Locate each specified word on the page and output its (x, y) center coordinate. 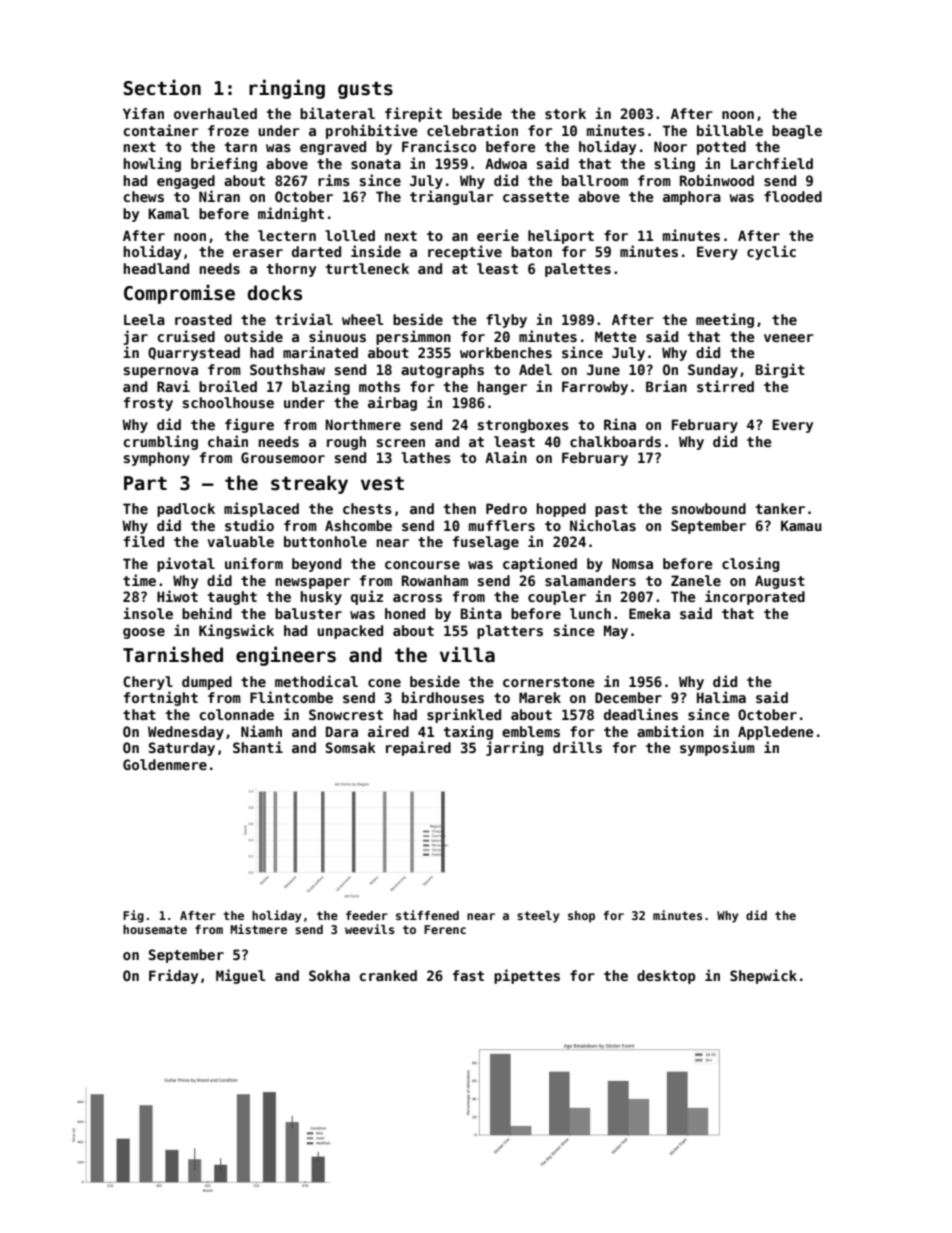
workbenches (506, 352)
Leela (144, 319)
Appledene (776, 733)
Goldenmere (165, 764)
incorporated (755, 597)
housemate (155, 929)
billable (730, 130)
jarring (515, 748)
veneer (789, 338)
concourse (422, 565)
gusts (365, 90)
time (139, 580)
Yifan (143, 113)
